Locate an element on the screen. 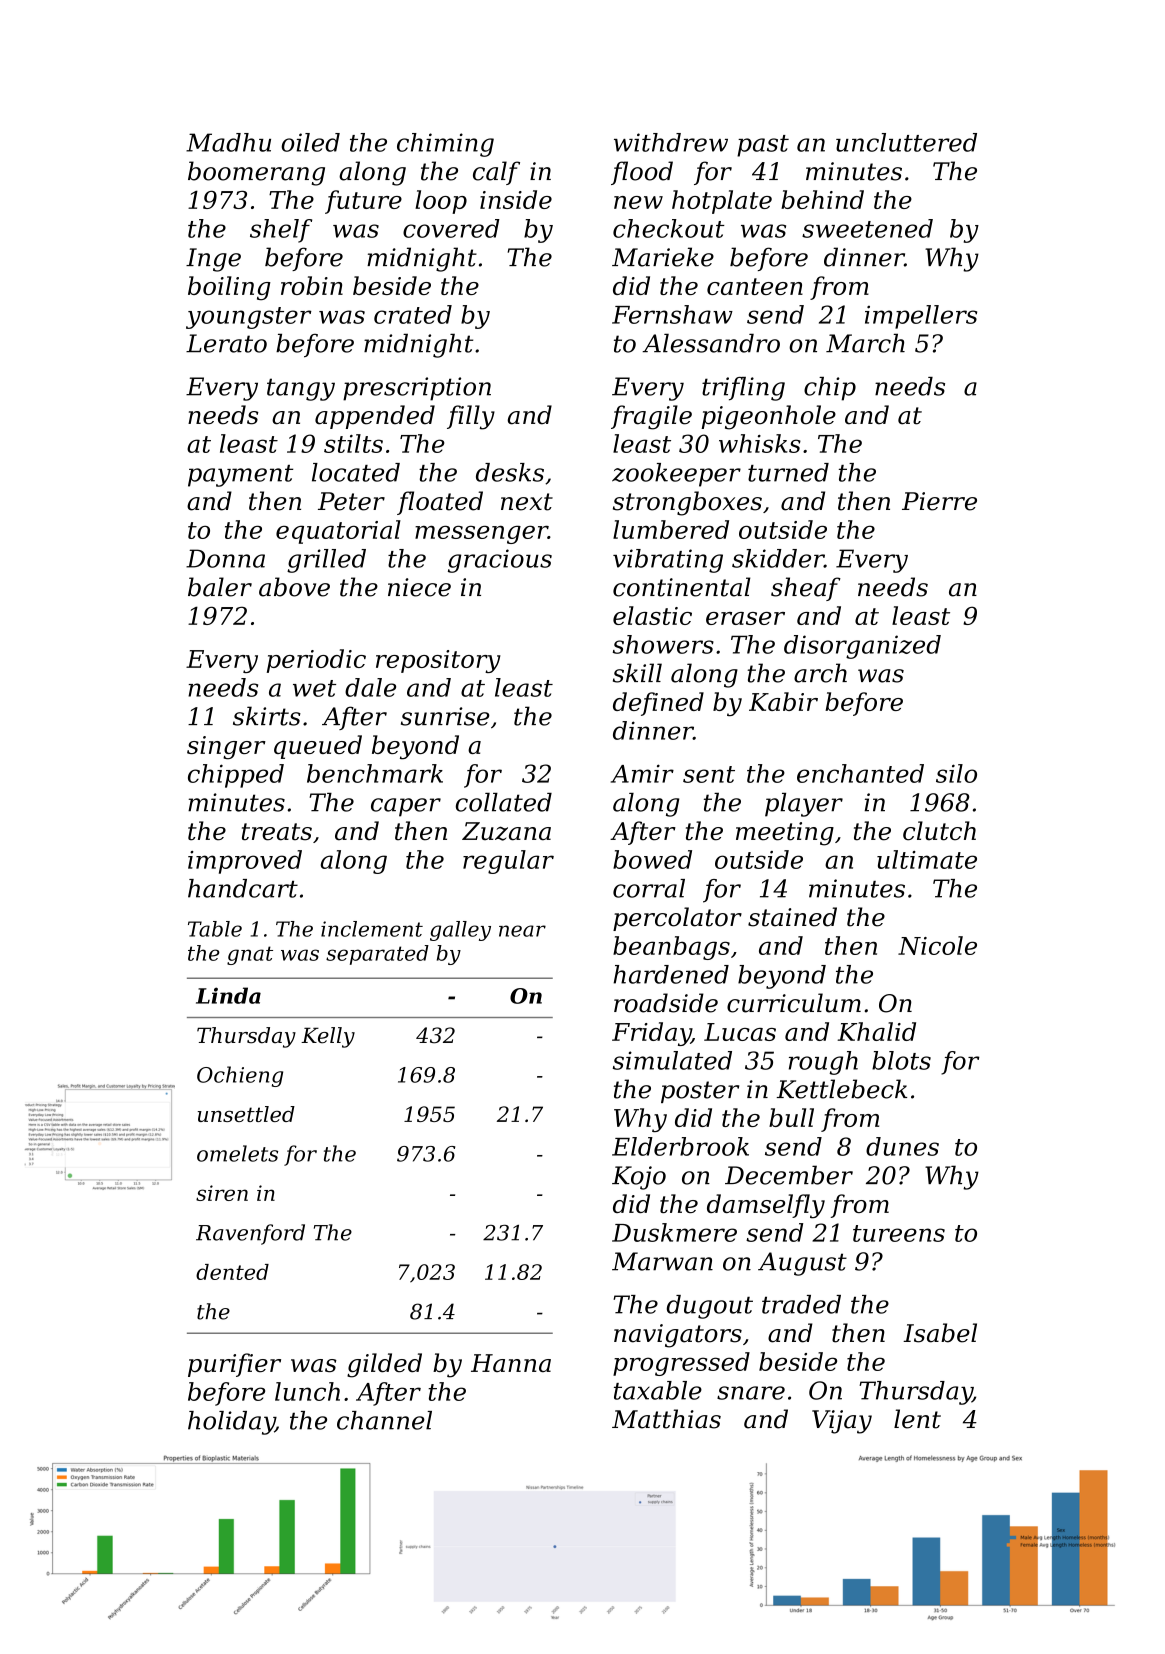  dunes is located at coordinates (902, 1146).
